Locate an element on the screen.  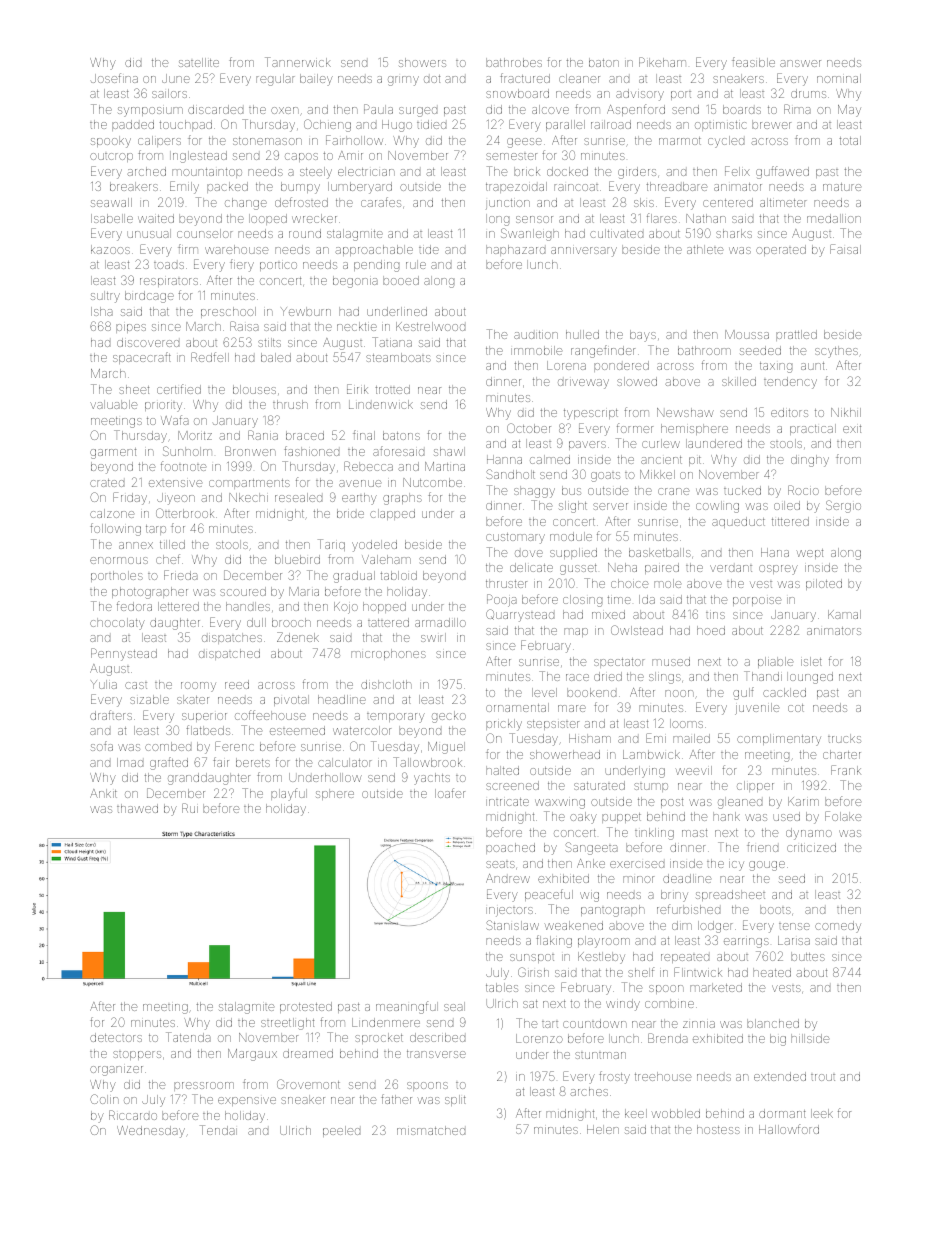
stepsister is located at coordinates (553, 725).
